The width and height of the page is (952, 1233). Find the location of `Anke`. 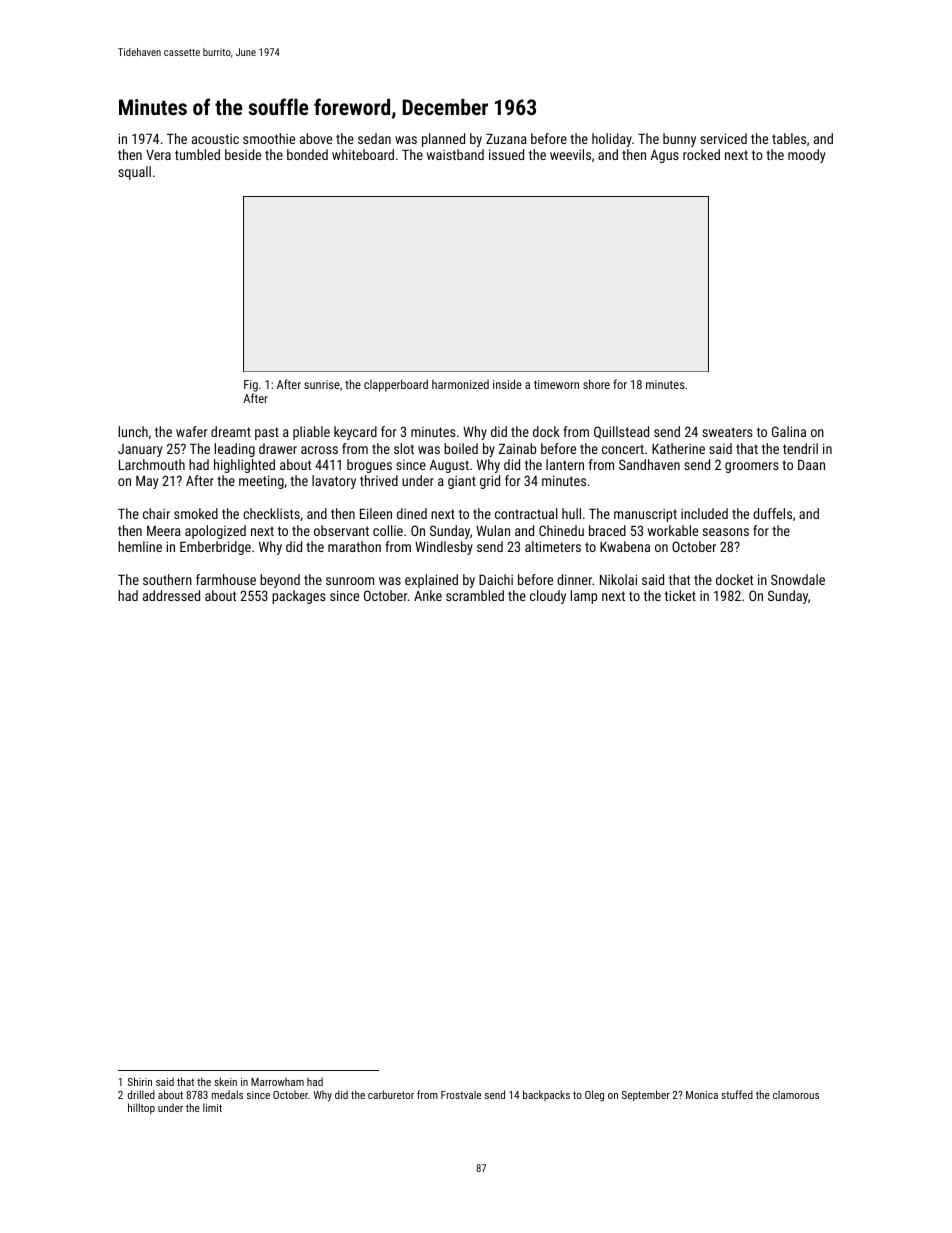

Anke is located at coordinates (428, 595).
